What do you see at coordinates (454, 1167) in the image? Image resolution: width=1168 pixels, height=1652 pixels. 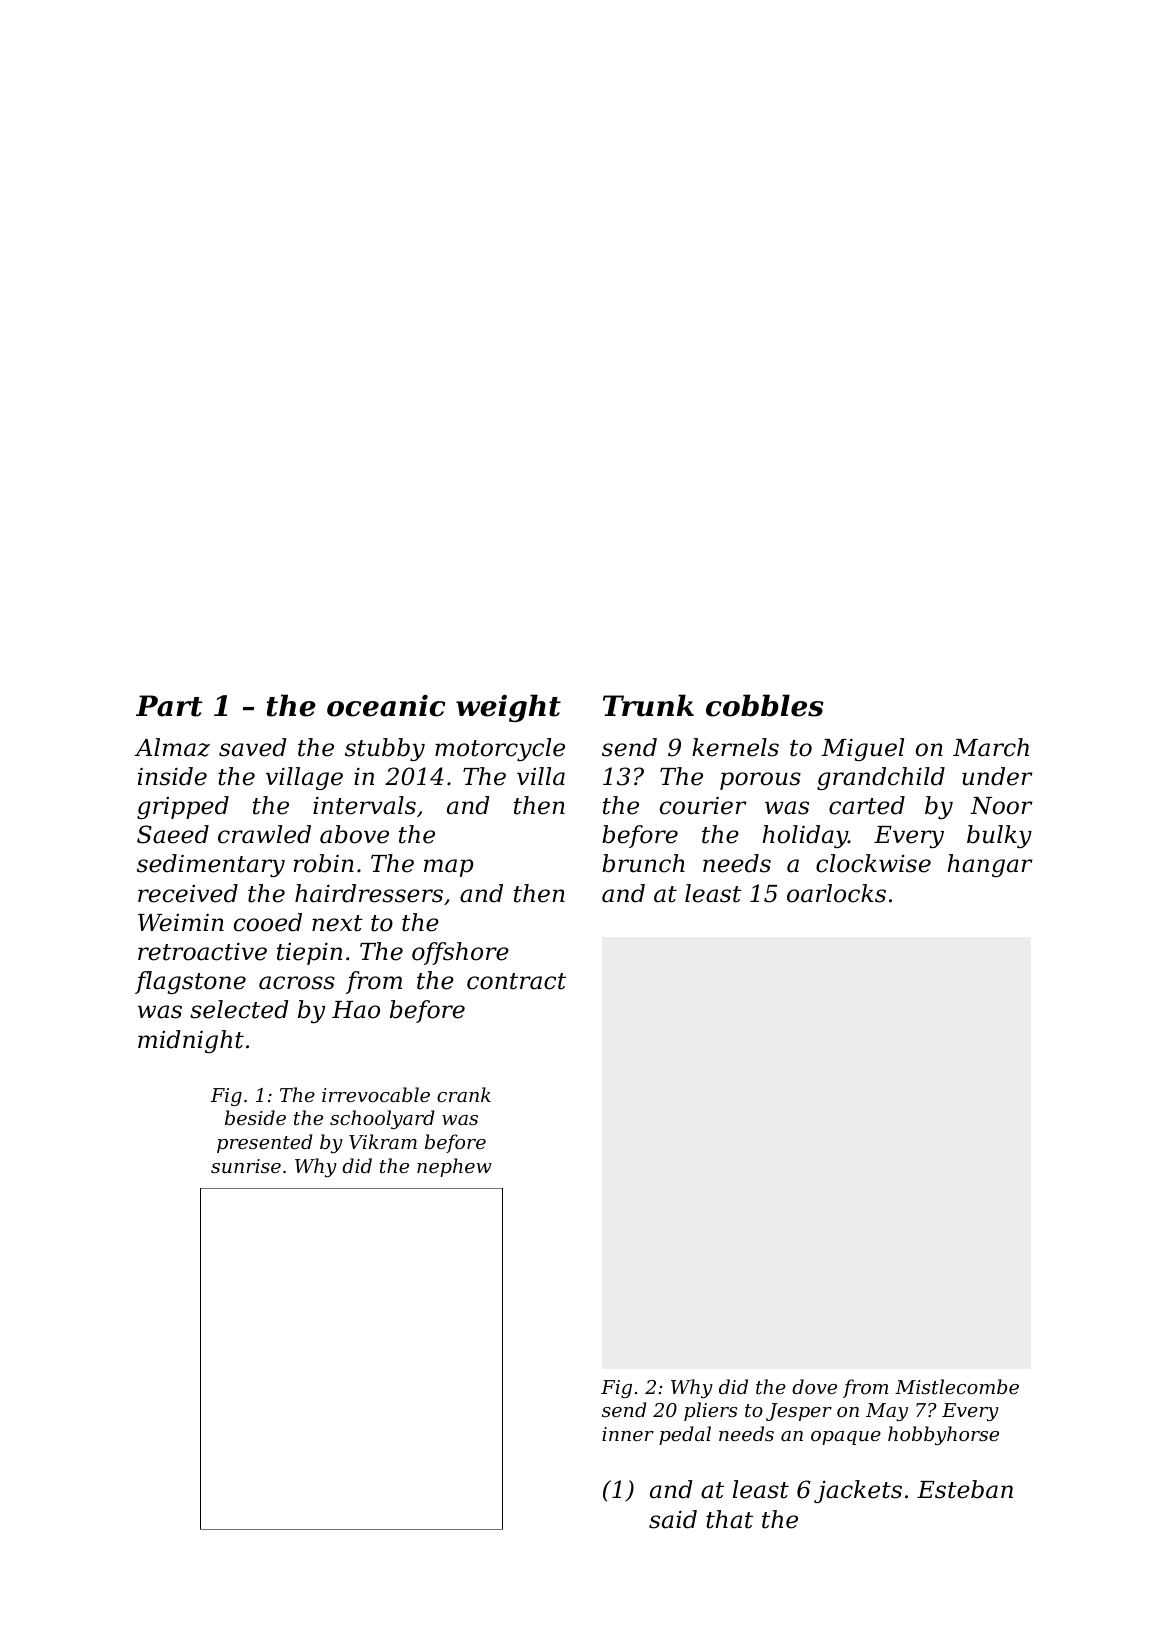 I see `nephew` at bounding box center [454, 1167].
